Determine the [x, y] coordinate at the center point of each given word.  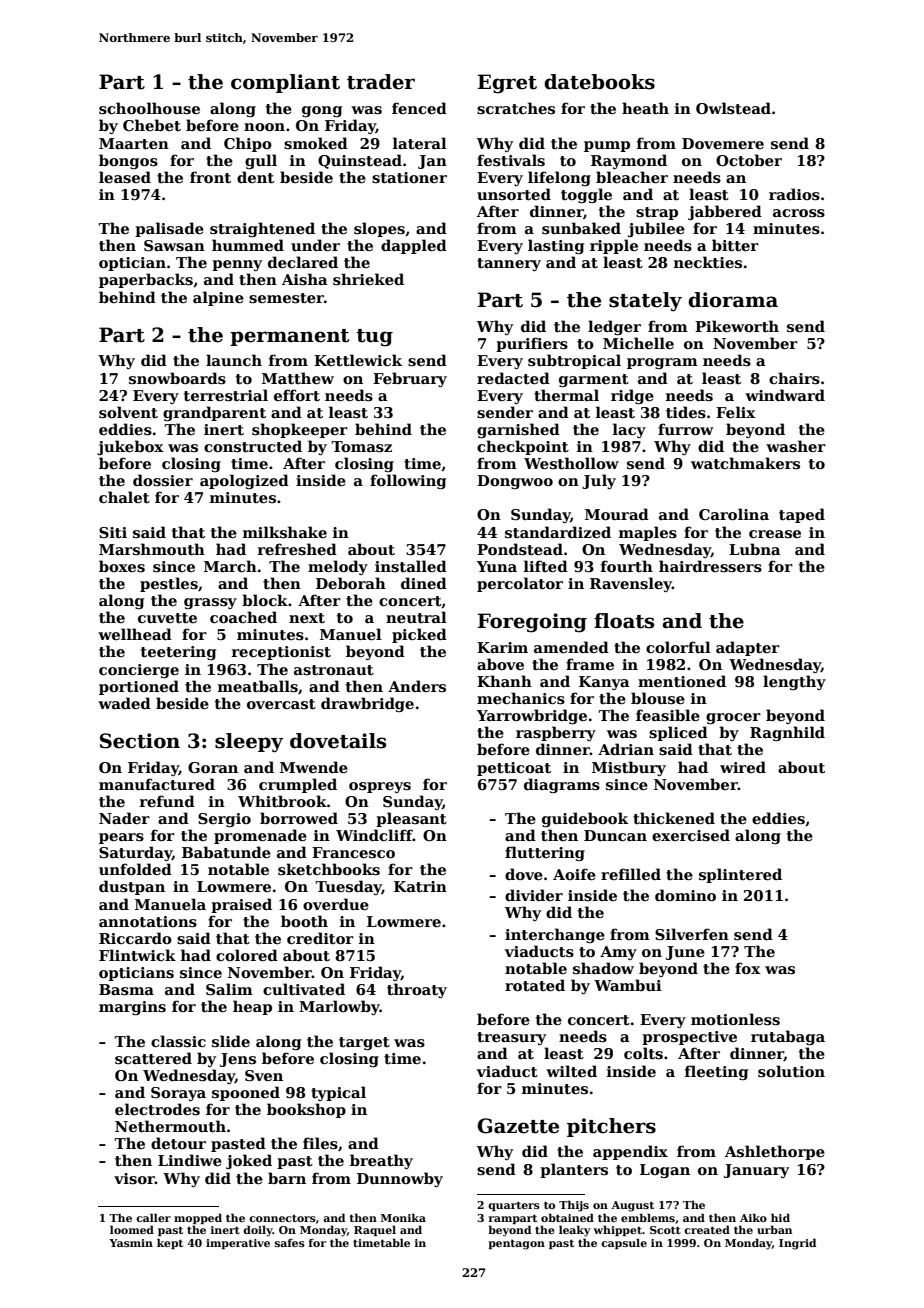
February [410, 379]
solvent [128, 412]
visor [134, 1178]
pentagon [516, 1244]
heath [645, 108]
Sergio [224, 820]
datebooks [599, 82]
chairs [794, 378]
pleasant [411, 819]
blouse [658, 698]
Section [140, 741]
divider [534, 895]
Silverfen [692, 934]
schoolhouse [149, 108]
